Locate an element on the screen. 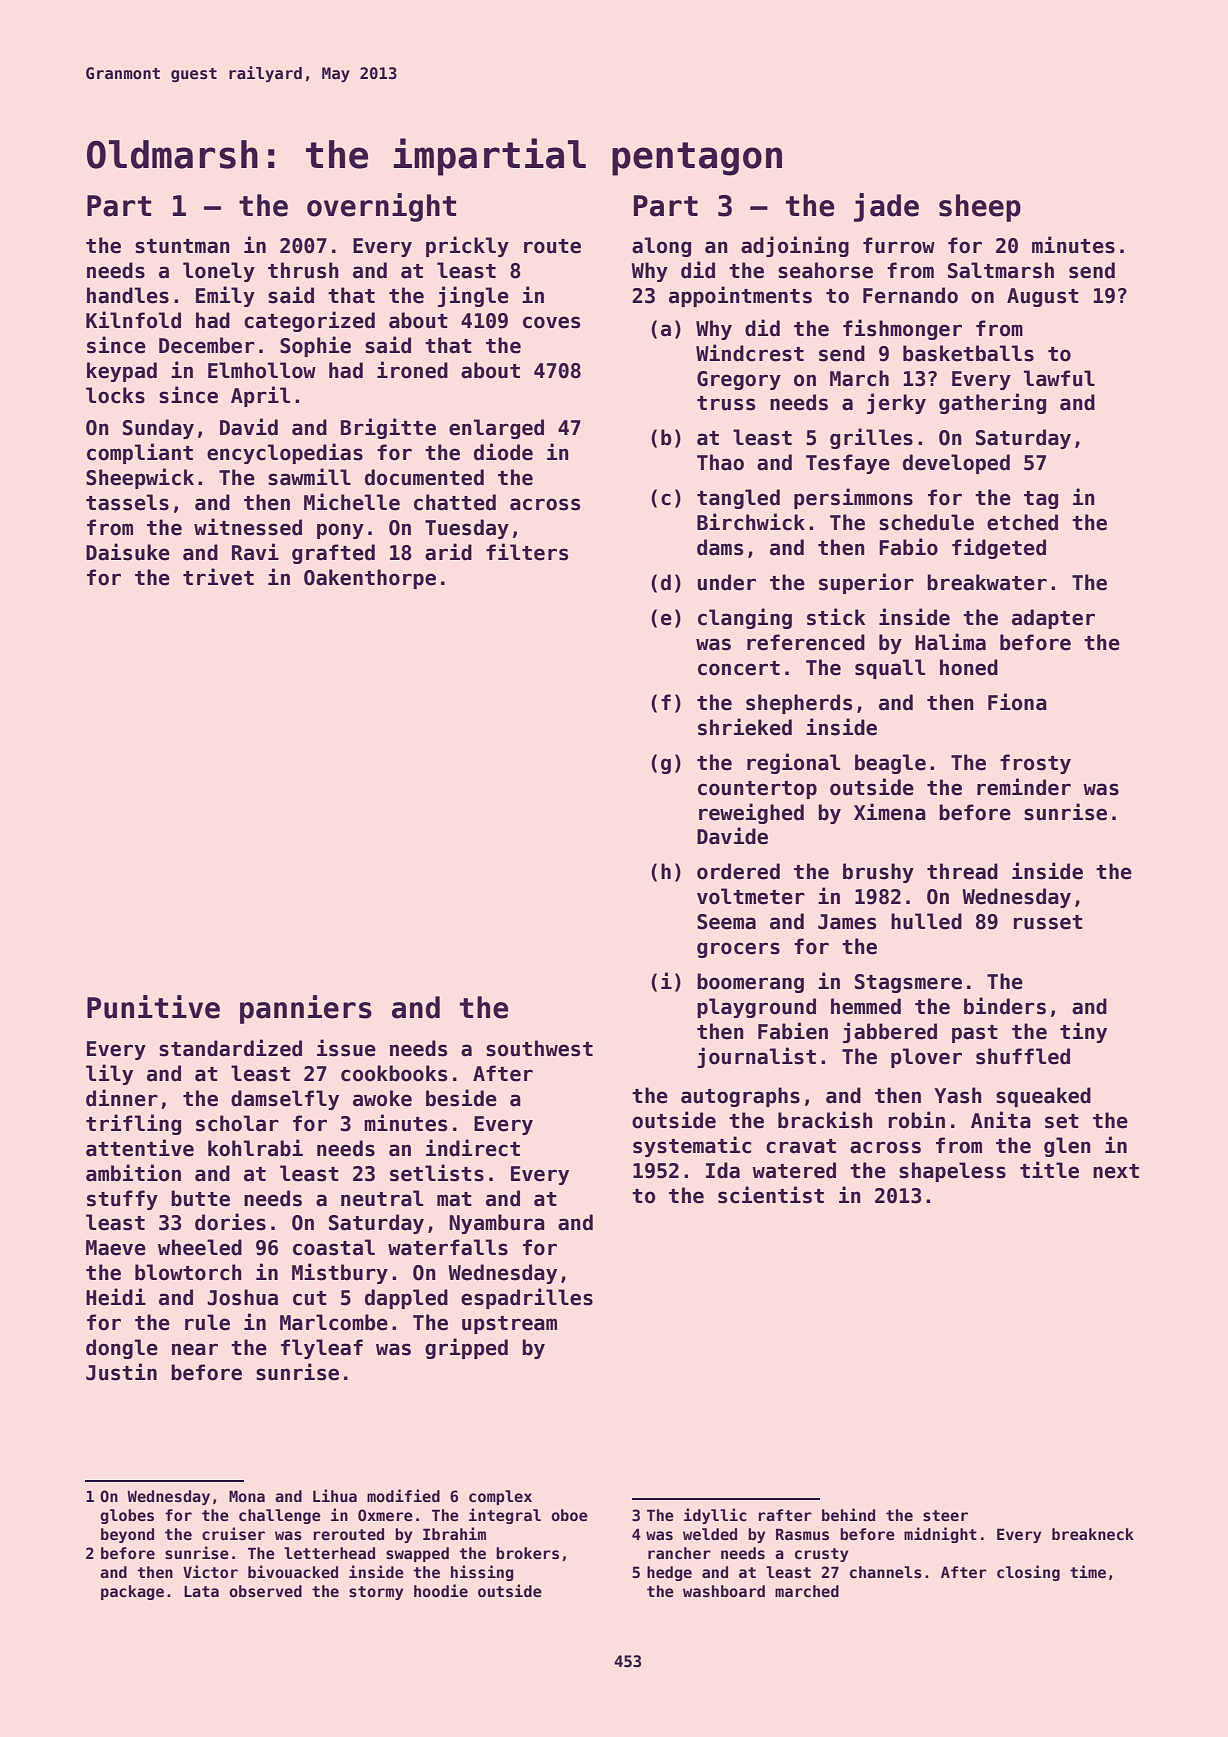  stormy is located at coordinates (376, 1593).
